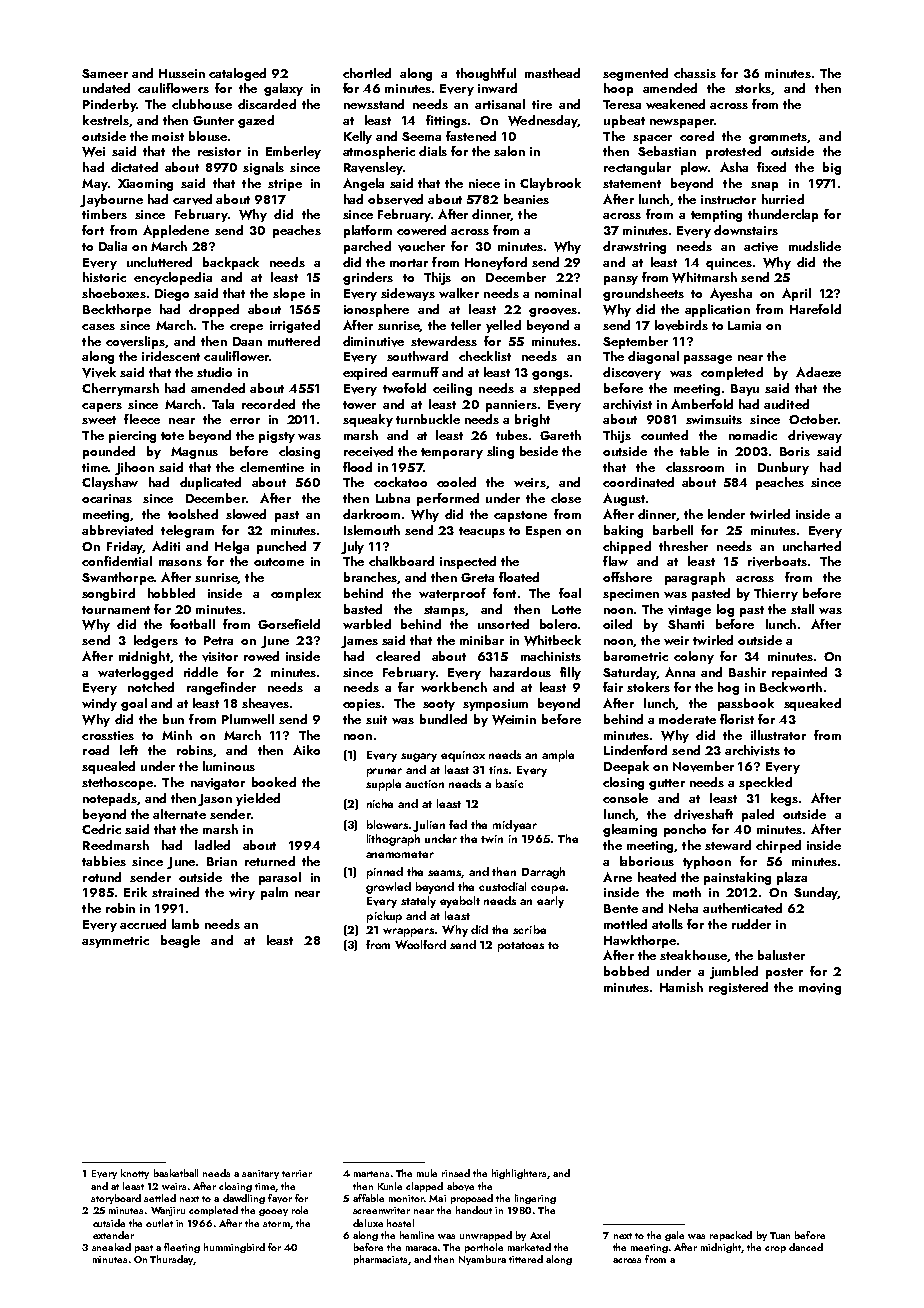 The width and height of the screenshot is (924, 1308). What do you see at coordinates (105, 73) in the screenshot?
I see `Sameer` at bounding box center [105, 73].
